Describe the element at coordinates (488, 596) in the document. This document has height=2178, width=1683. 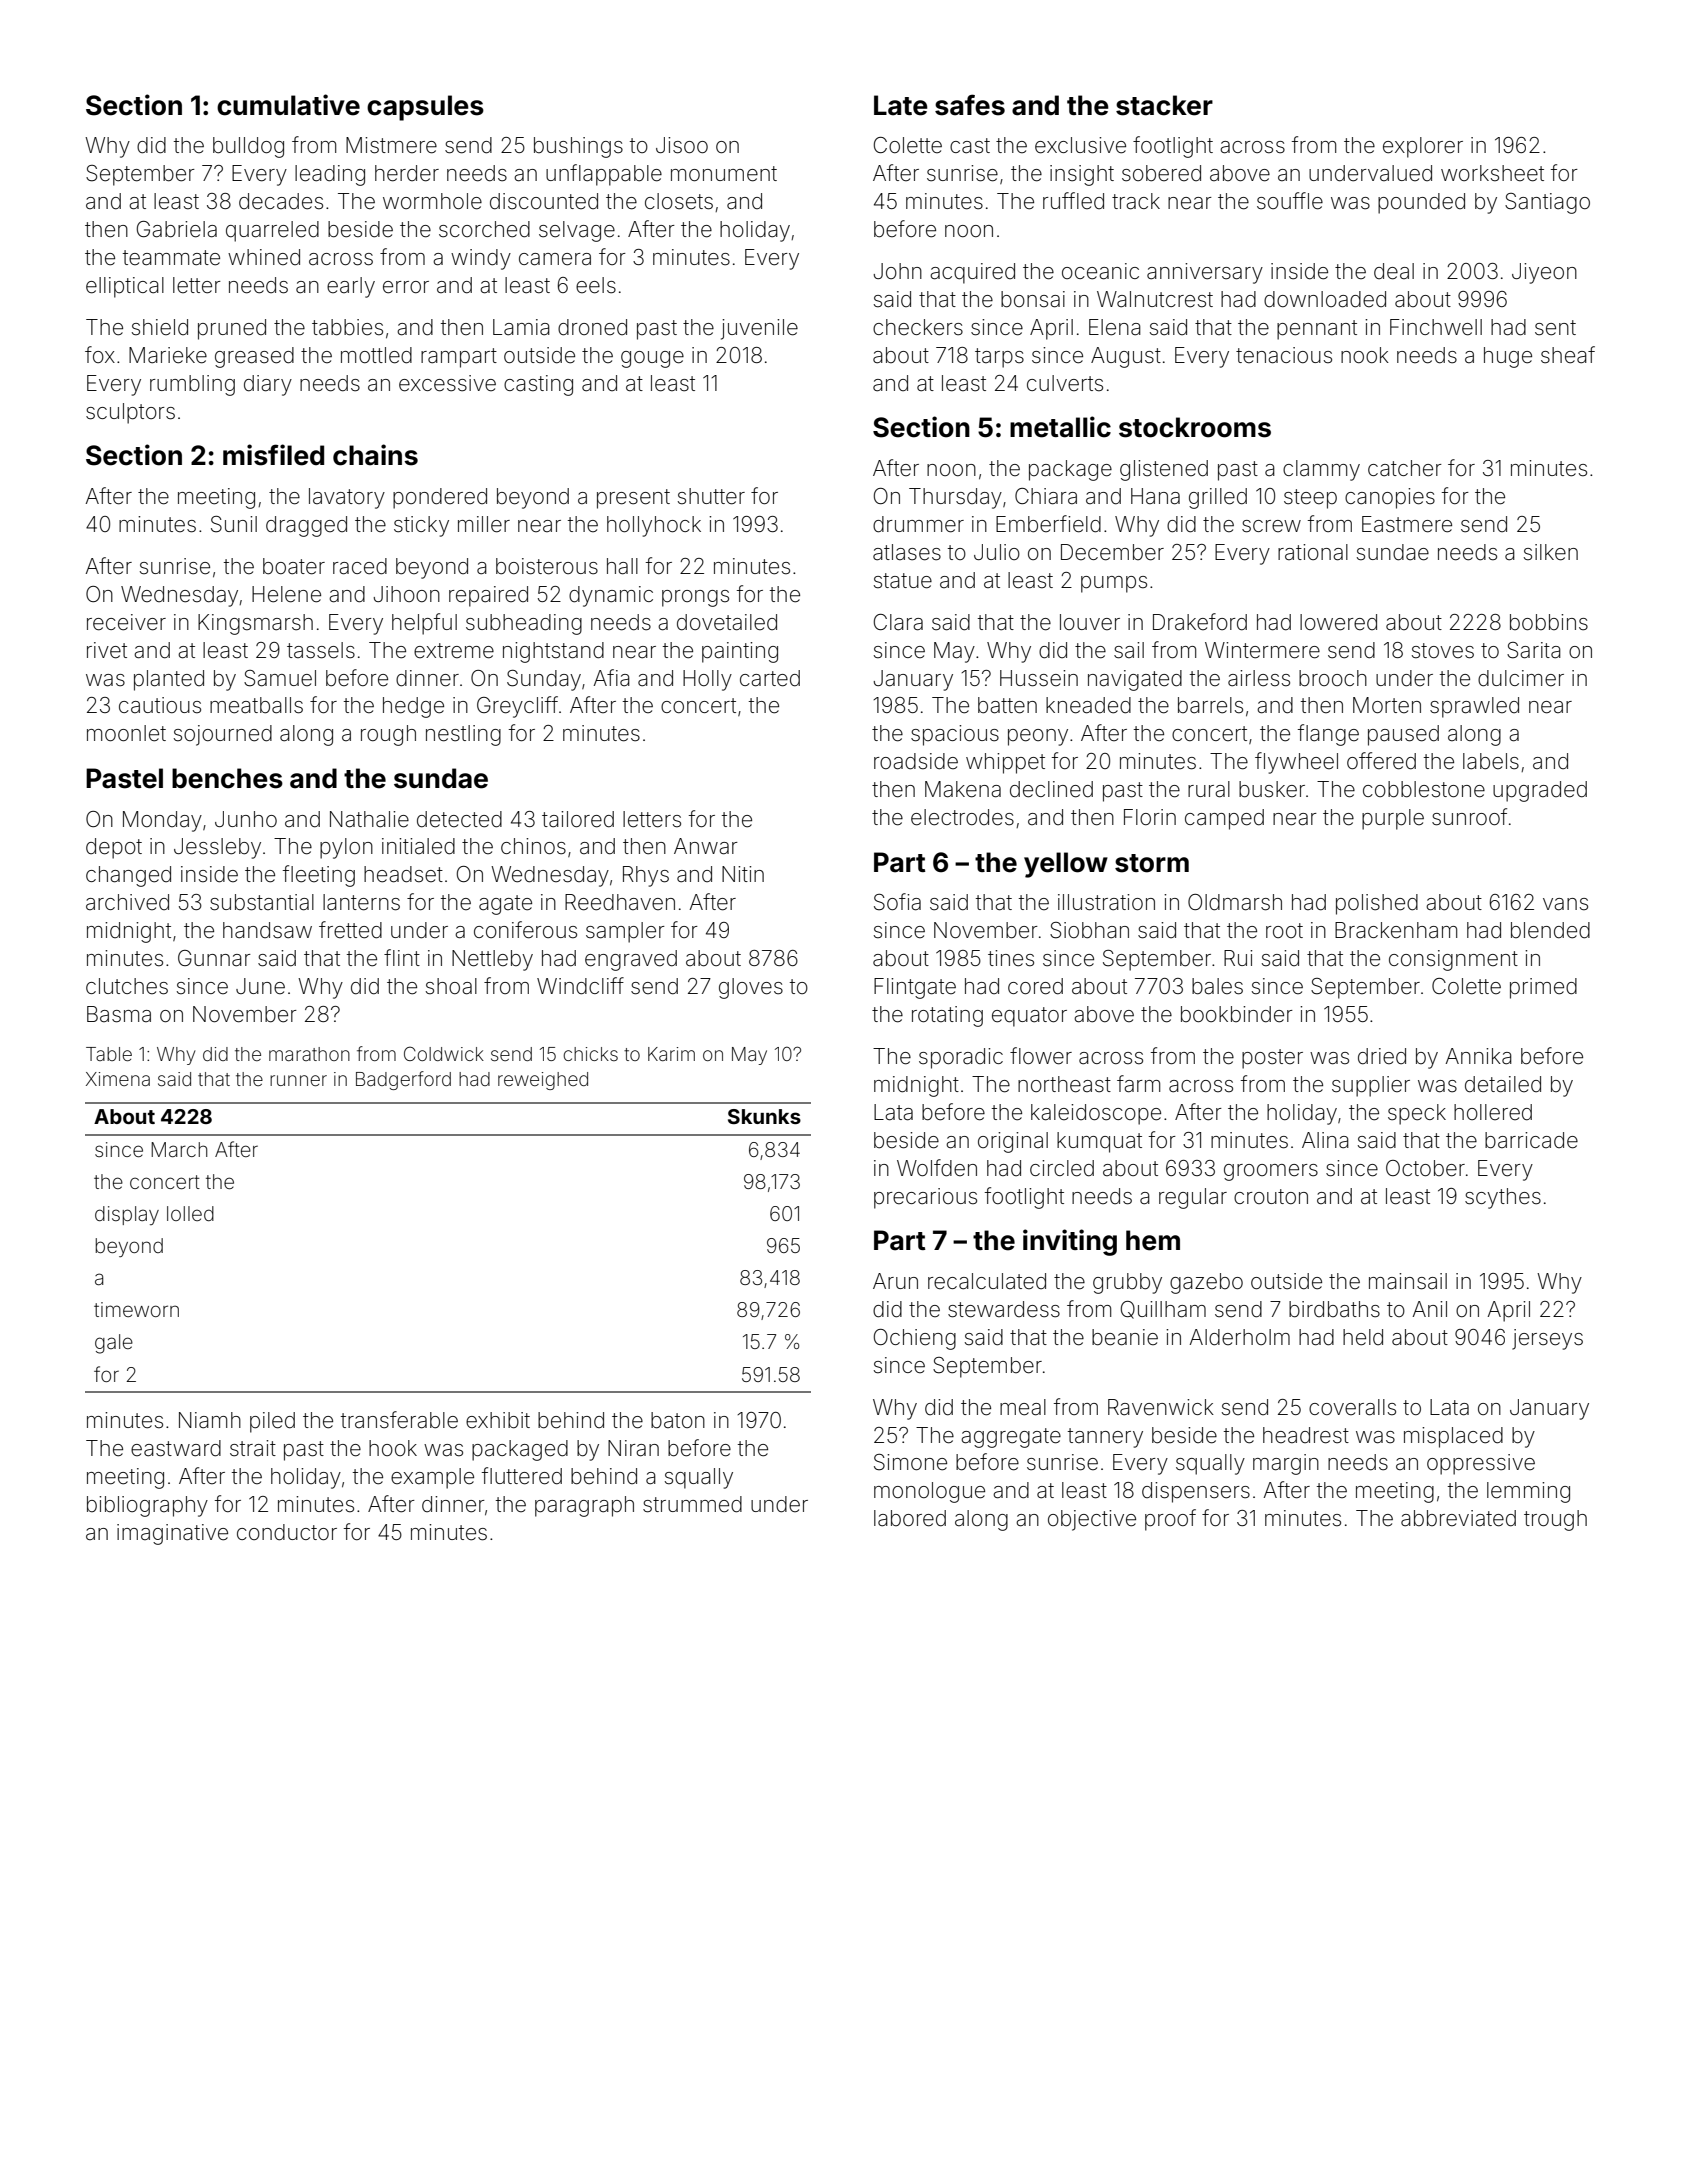
I see `repaired` at that location.
